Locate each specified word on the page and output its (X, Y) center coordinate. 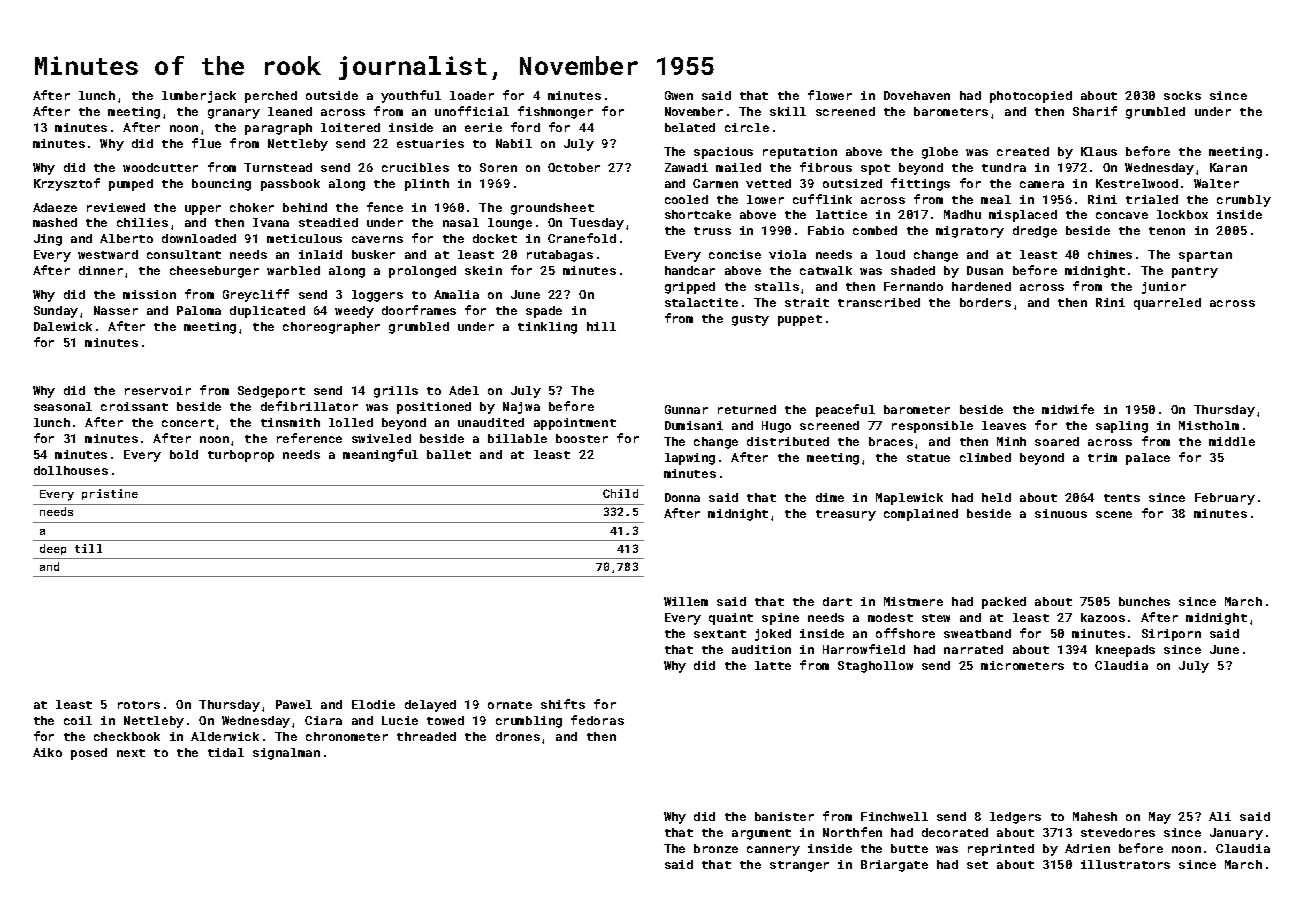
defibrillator (309, 406)
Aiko (47, 752)
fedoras (597, 720)
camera (1042, 184)
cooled (686, 199)
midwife (1068, 409)
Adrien (1087, 848)
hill (601, 326)
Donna (682, 497)
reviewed (116, 207)
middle (1232, 441)
